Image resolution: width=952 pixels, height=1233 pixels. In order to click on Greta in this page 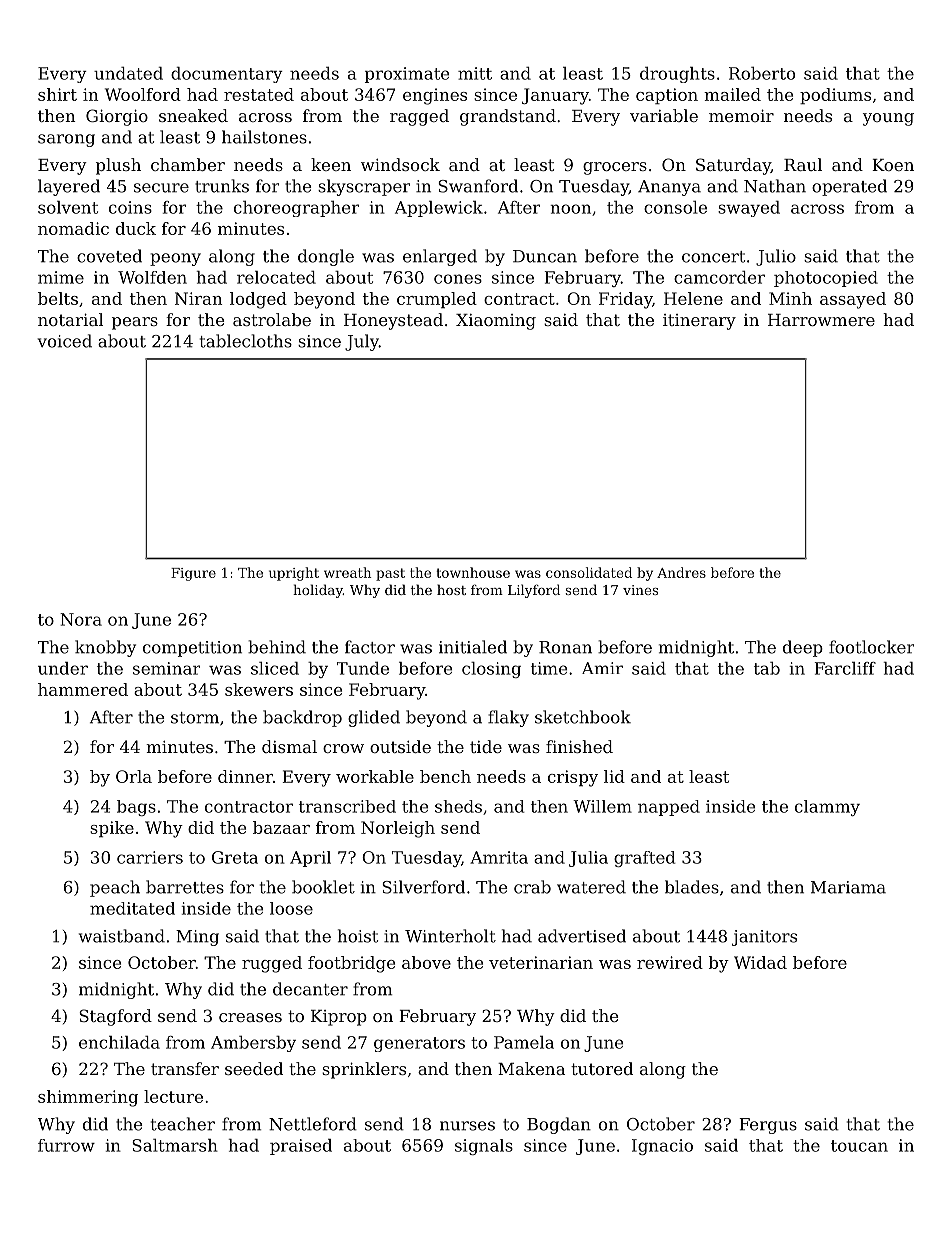, I will do `click(235, 857)`.
